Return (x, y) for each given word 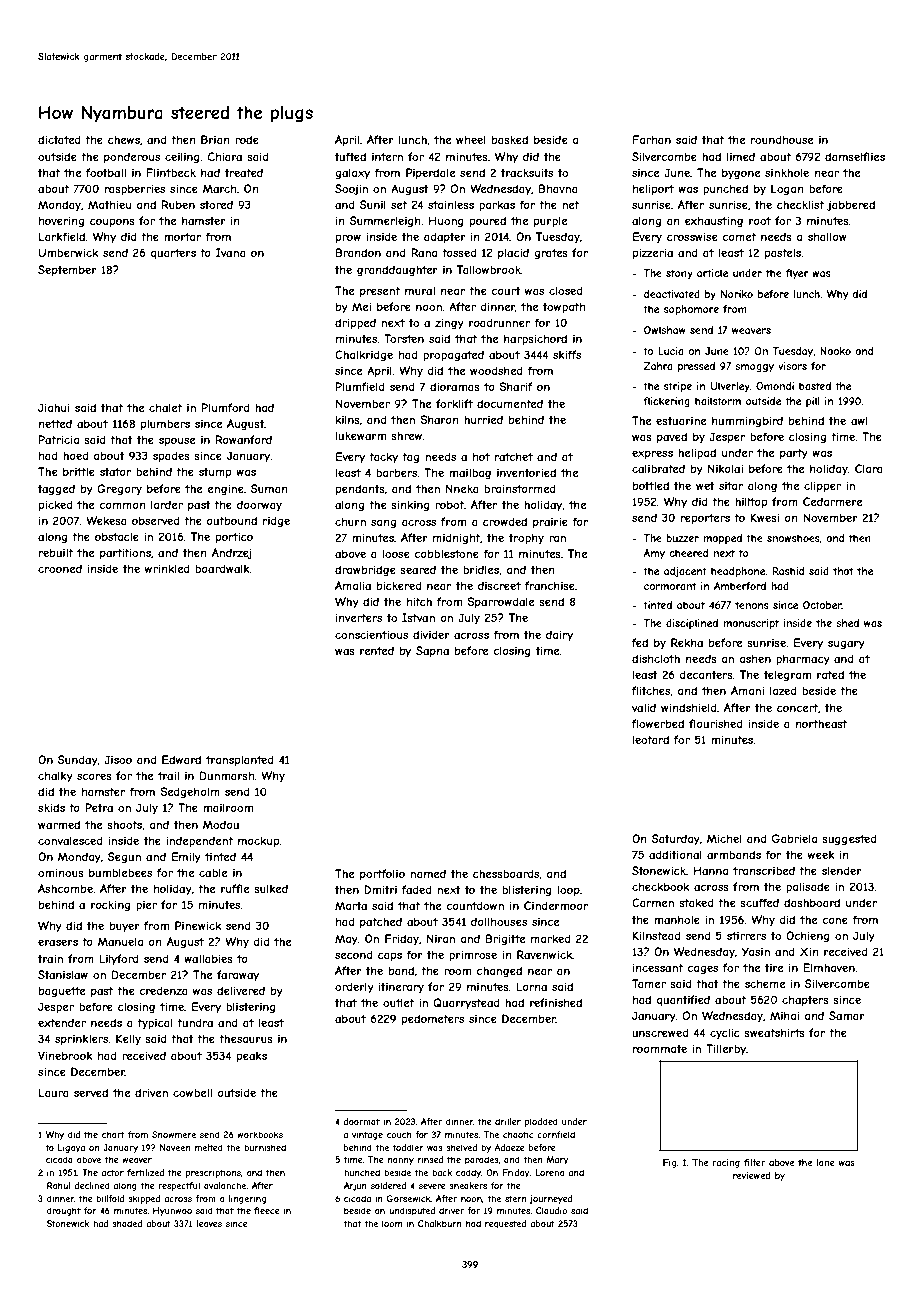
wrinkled (167, 568)
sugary (846, 644)
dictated (59, 139)
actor (112, 1172)
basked (510, 139)
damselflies (855, 156)
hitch (419, 601)
